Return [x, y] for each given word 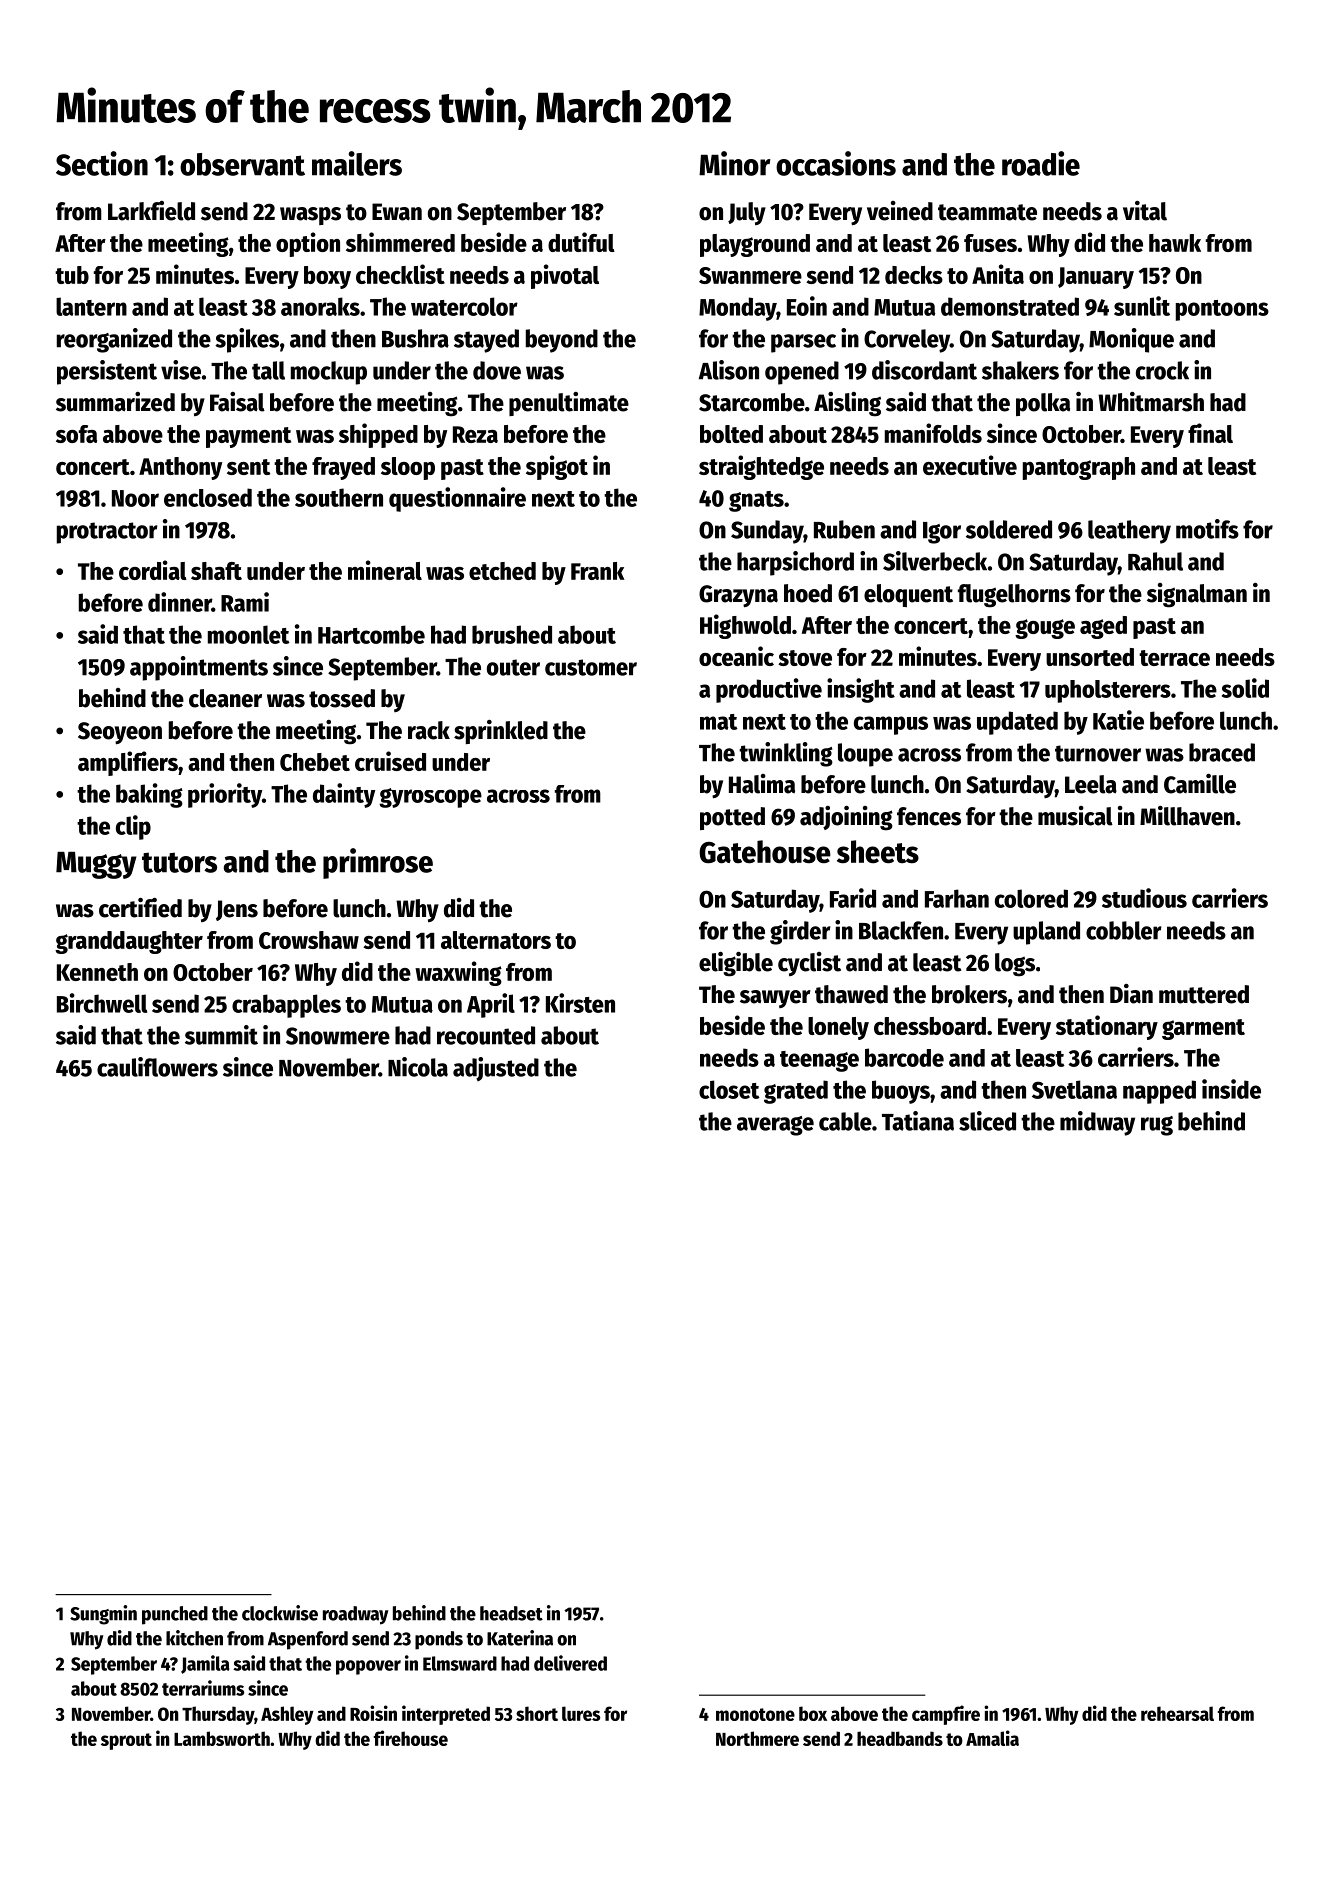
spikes [247, 340]
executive [970, 465]
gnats [756, 501]
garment [1203, 1029]
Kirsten [580, 1003]
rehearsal [1177, 1713]
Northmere [757, 1738]
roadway [355, 1615]
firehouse [411, 1738]
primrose [378, 863]
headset [511, 1613]
